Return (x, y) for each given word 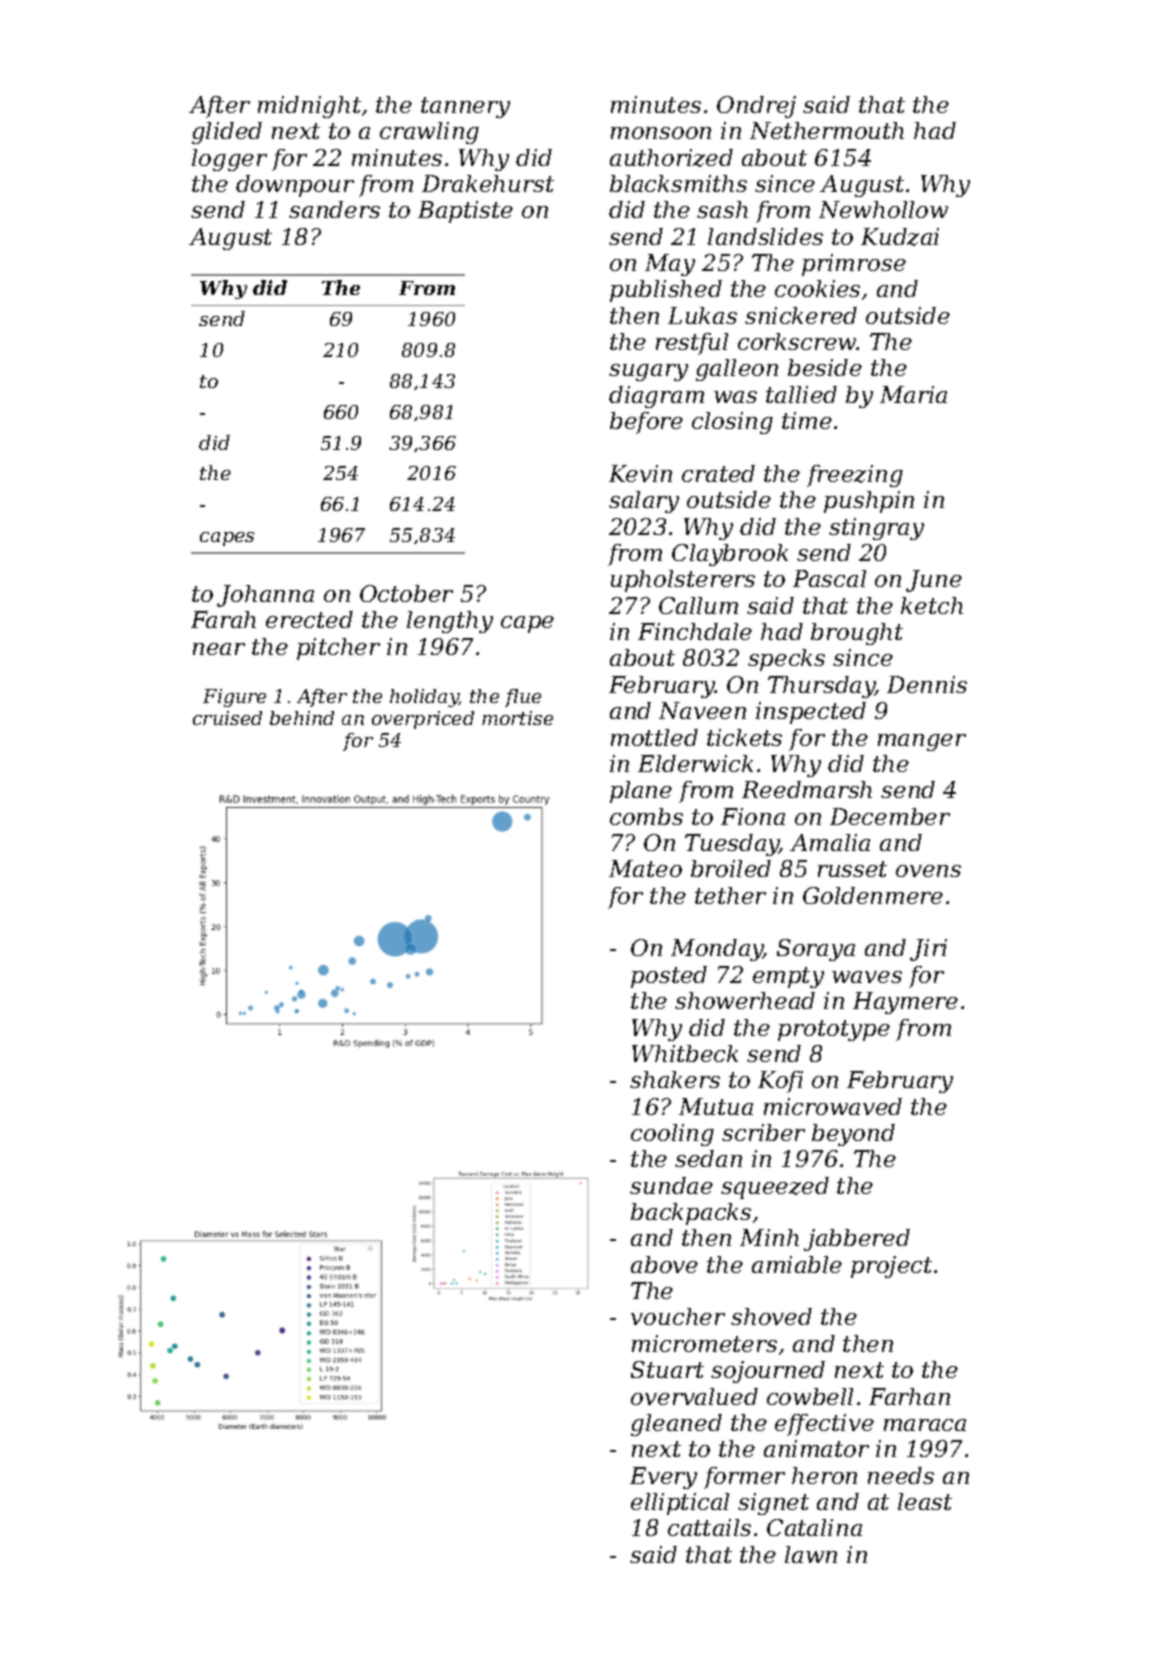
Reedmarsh (807, 789)
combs (646, 816)
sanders (334, 209)
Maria (913, 394)
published (666, 291)
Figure (234, 698)
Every (663, 1478)
